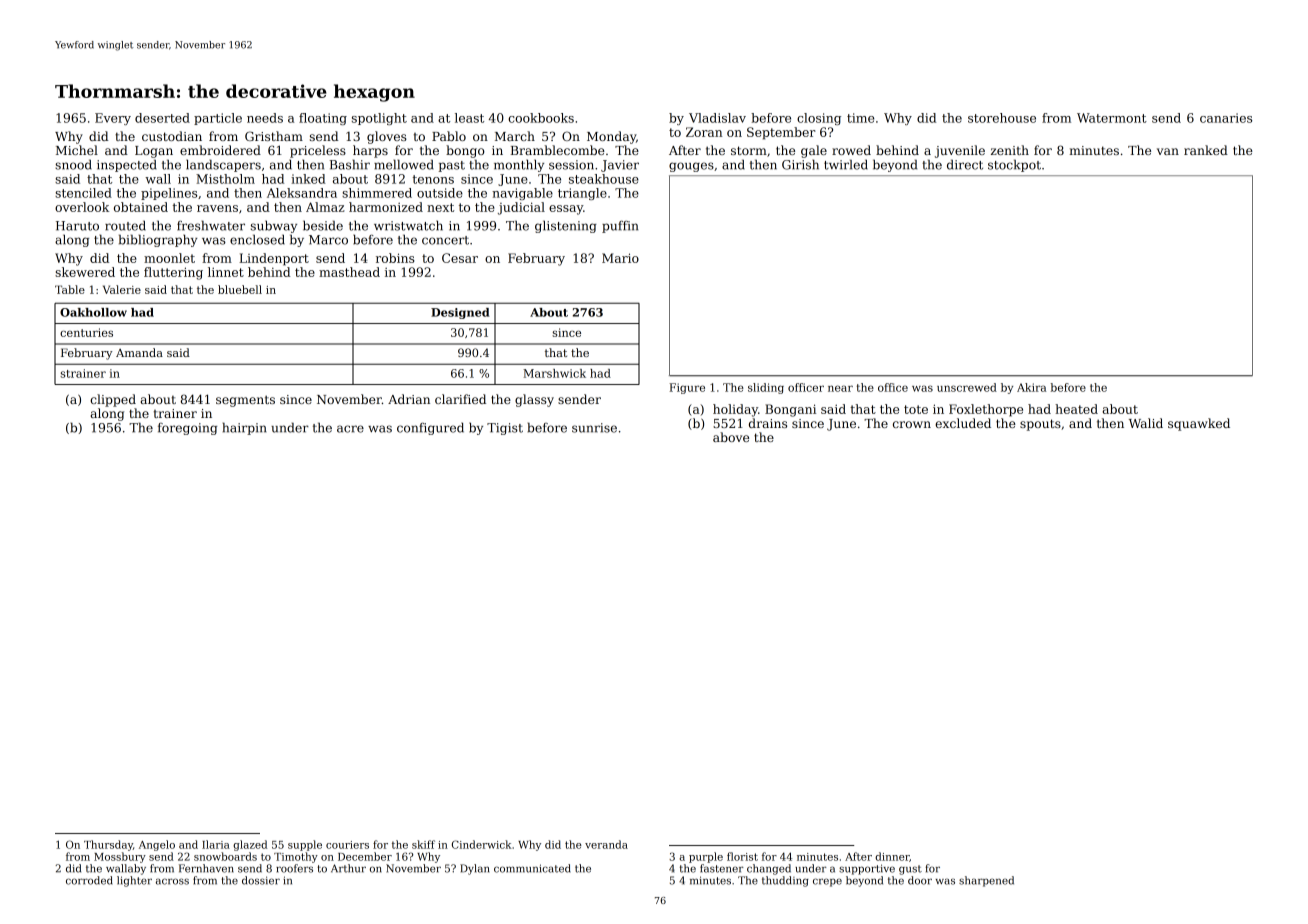  What do you see at coordinates (216, 844) in the document?
I see `Ilaria` at bounding box center [216, 844].
